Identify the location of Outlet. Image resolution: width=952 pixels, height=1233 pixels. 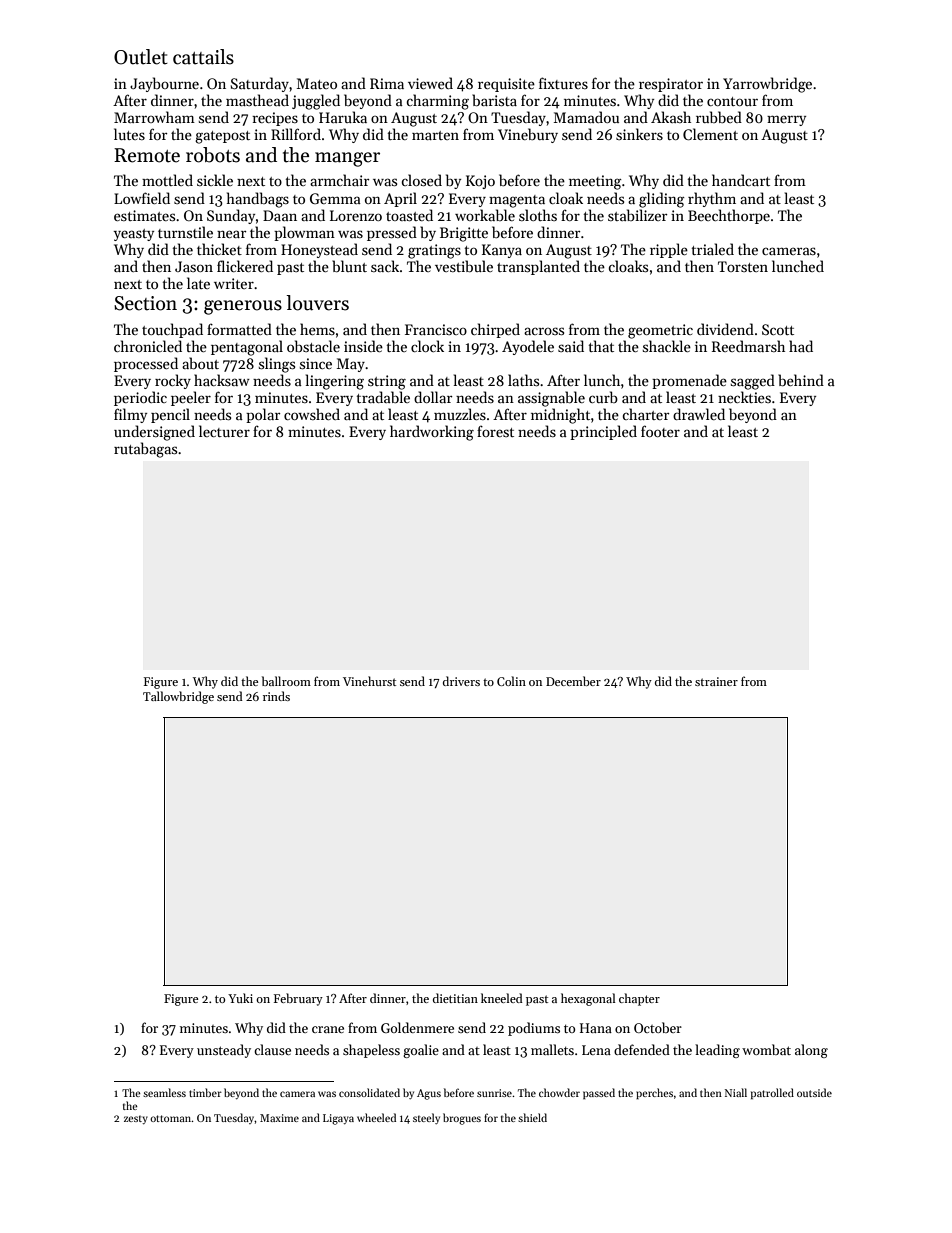
(141, 57).
